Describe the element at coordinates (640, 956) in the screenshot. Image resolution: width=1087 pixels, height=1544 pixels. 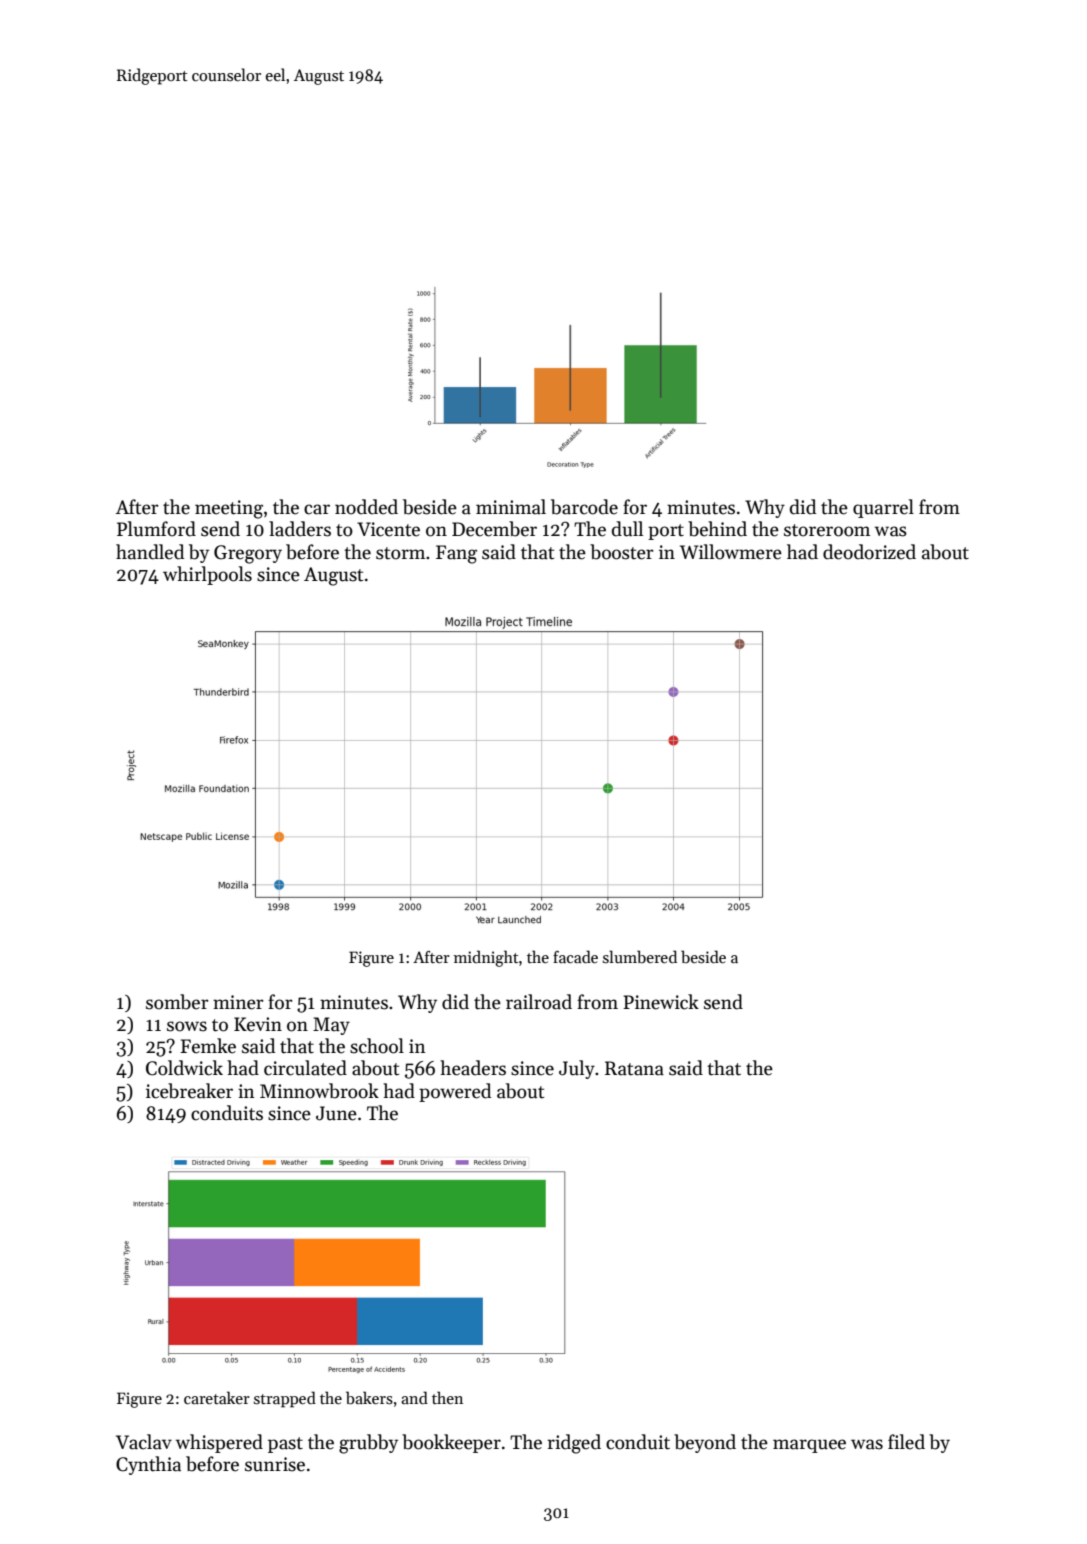
I see `slumbered` at that location.
